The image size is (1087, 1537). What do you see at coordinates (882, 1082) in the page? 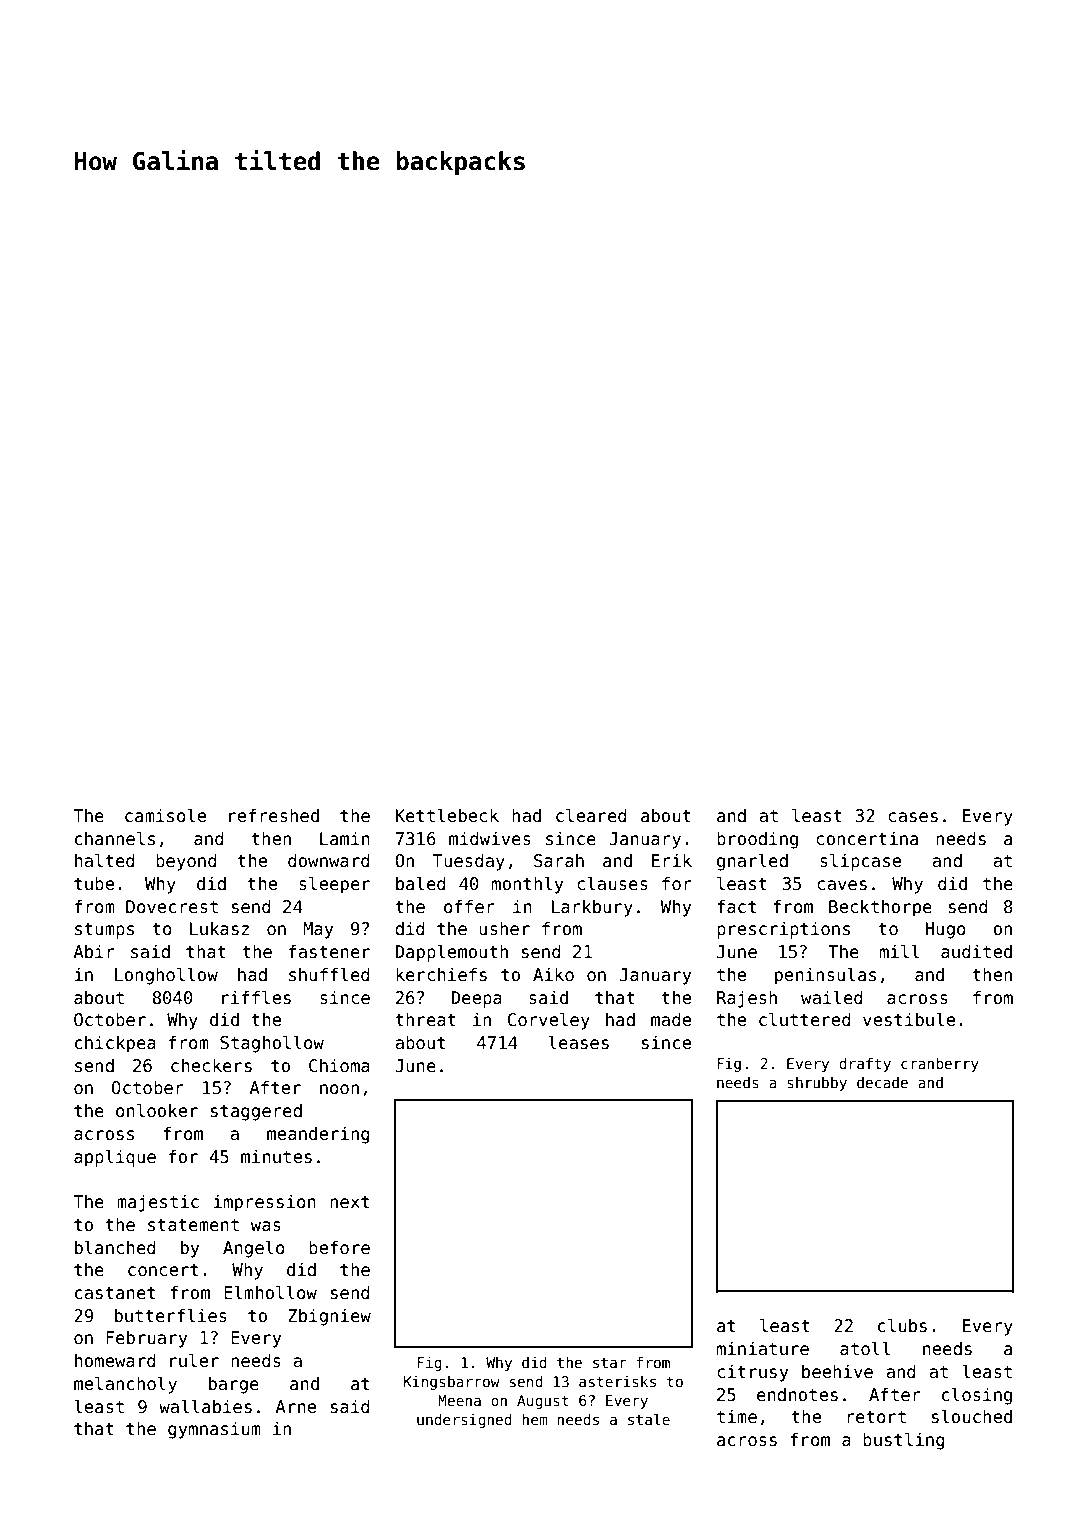
I see `decade` at bounding box center [882, 1082].
